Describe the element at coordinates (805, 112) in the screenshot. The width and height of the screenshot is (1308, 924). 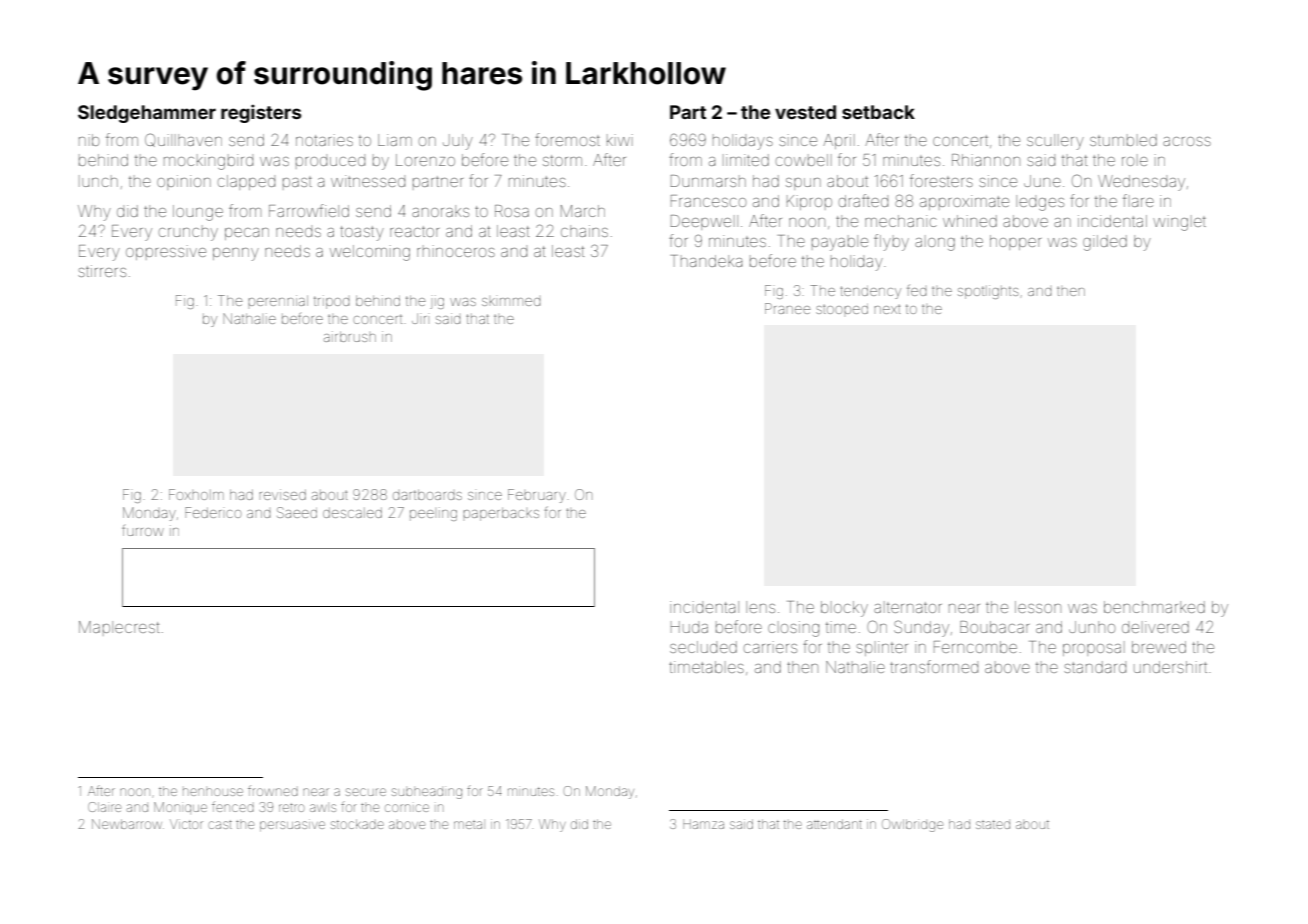
I see `vested` at that location.
